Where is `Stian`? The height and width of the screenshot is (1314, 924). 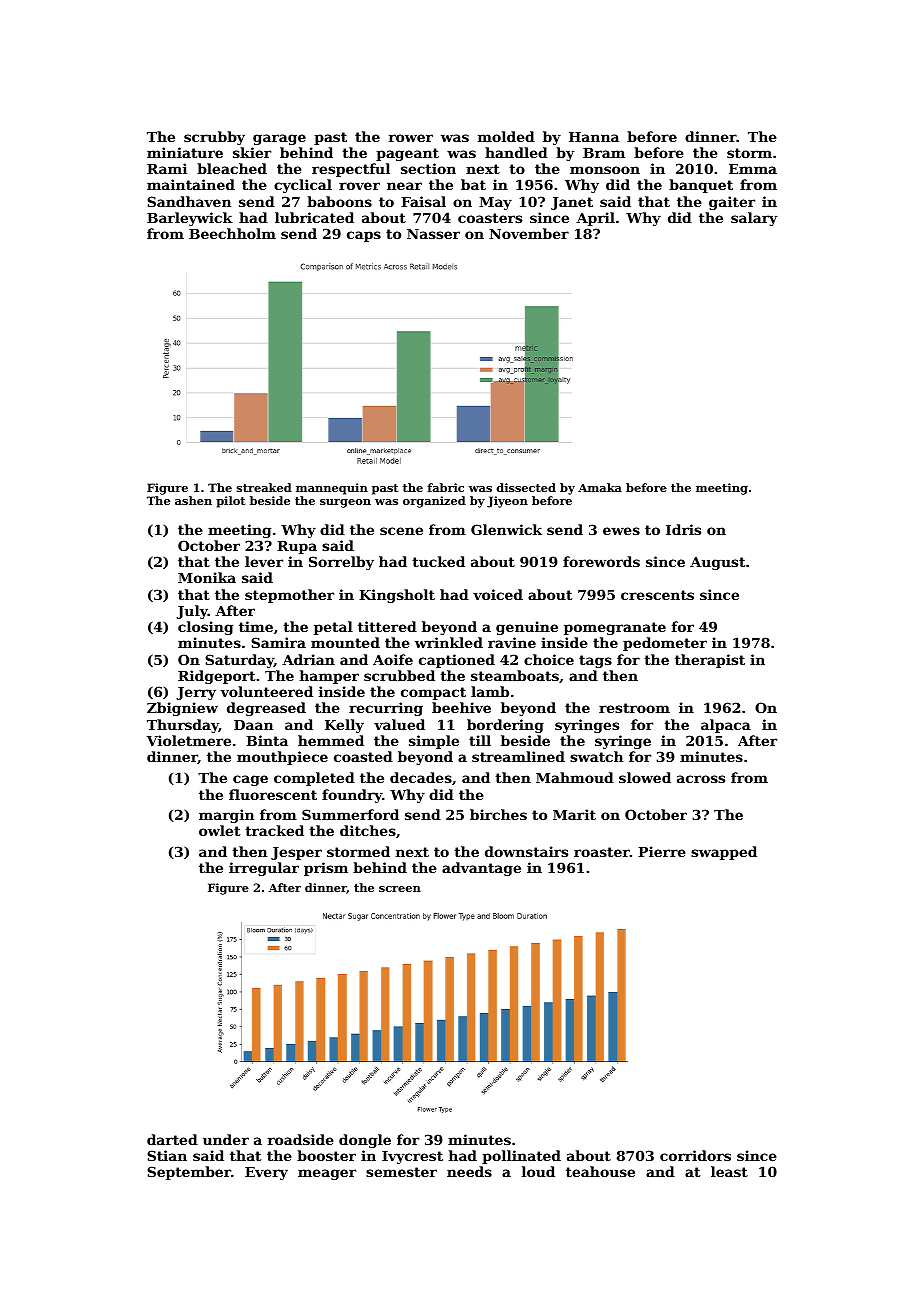
Stian is located at coordinates (167, 1155).
